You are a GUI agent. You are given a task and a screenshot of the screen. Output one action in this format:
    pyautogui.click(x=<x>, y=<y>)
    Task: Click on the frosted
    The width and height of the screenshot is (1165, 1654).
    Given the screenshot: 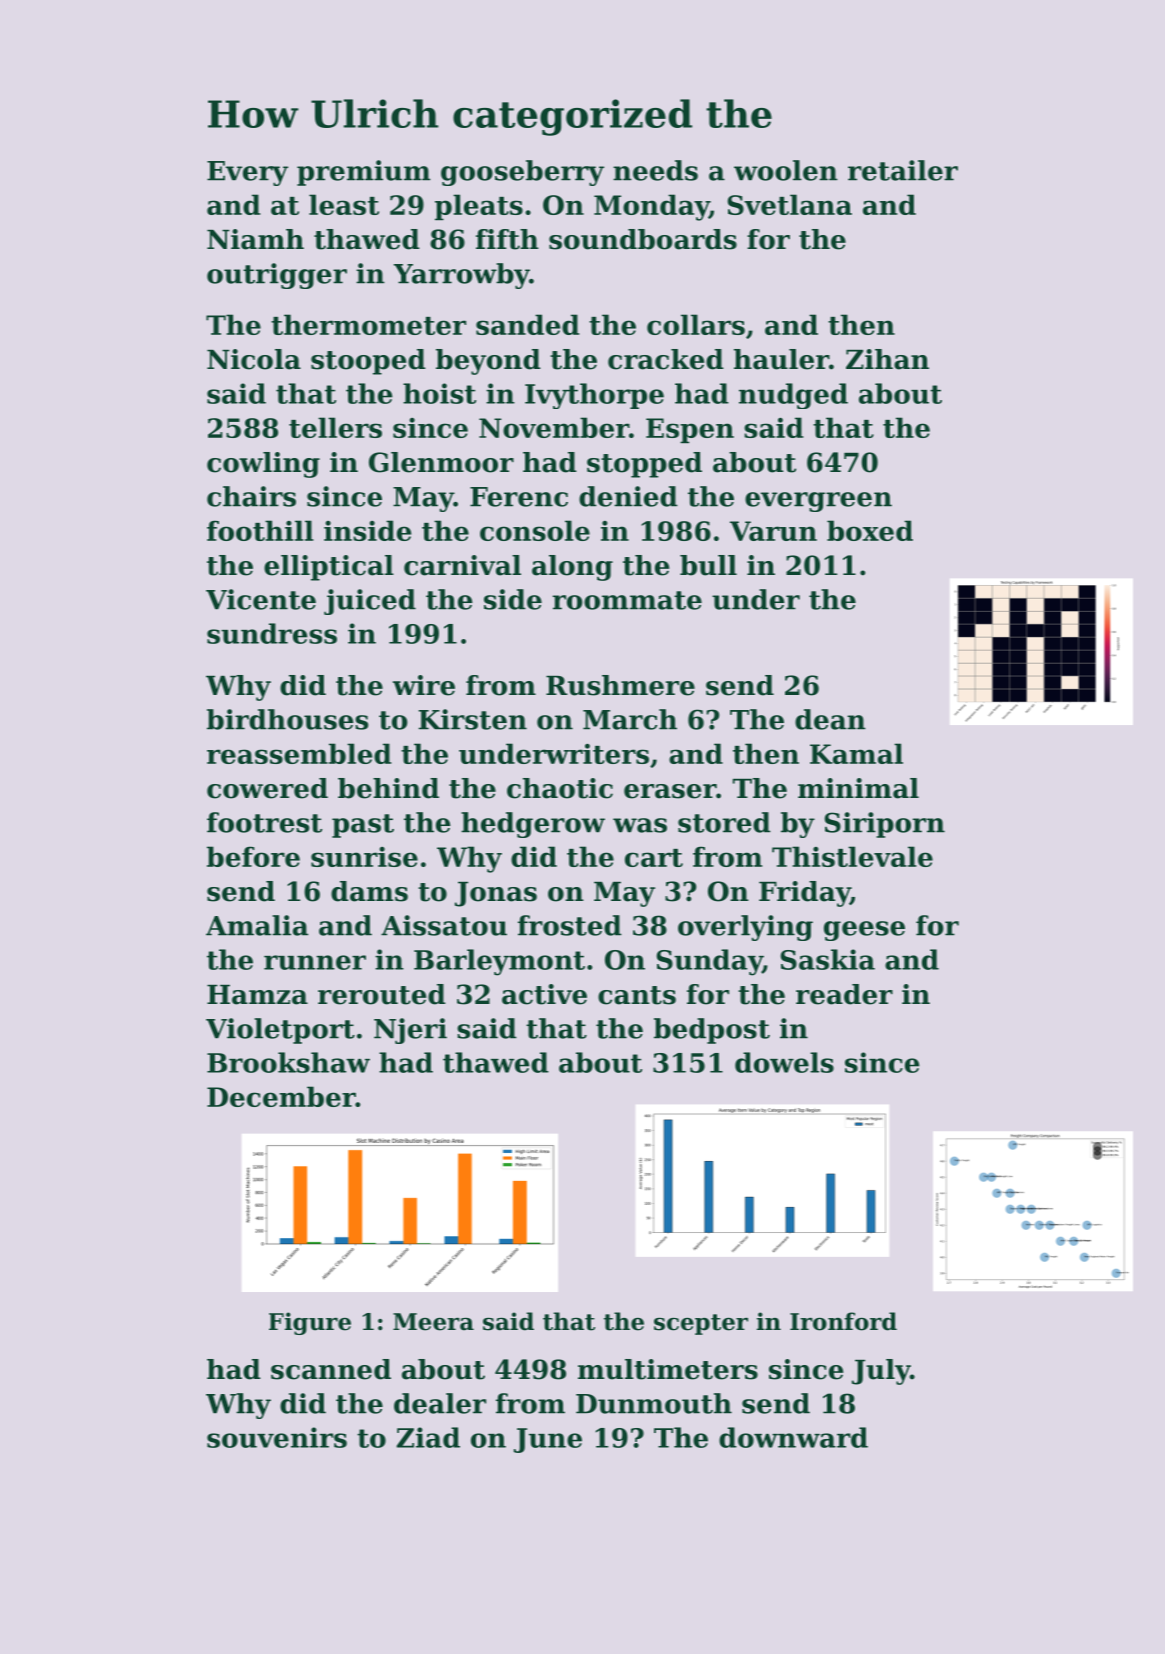 What is the action you would take?
    pyautogui.click(x=570, y=925)
